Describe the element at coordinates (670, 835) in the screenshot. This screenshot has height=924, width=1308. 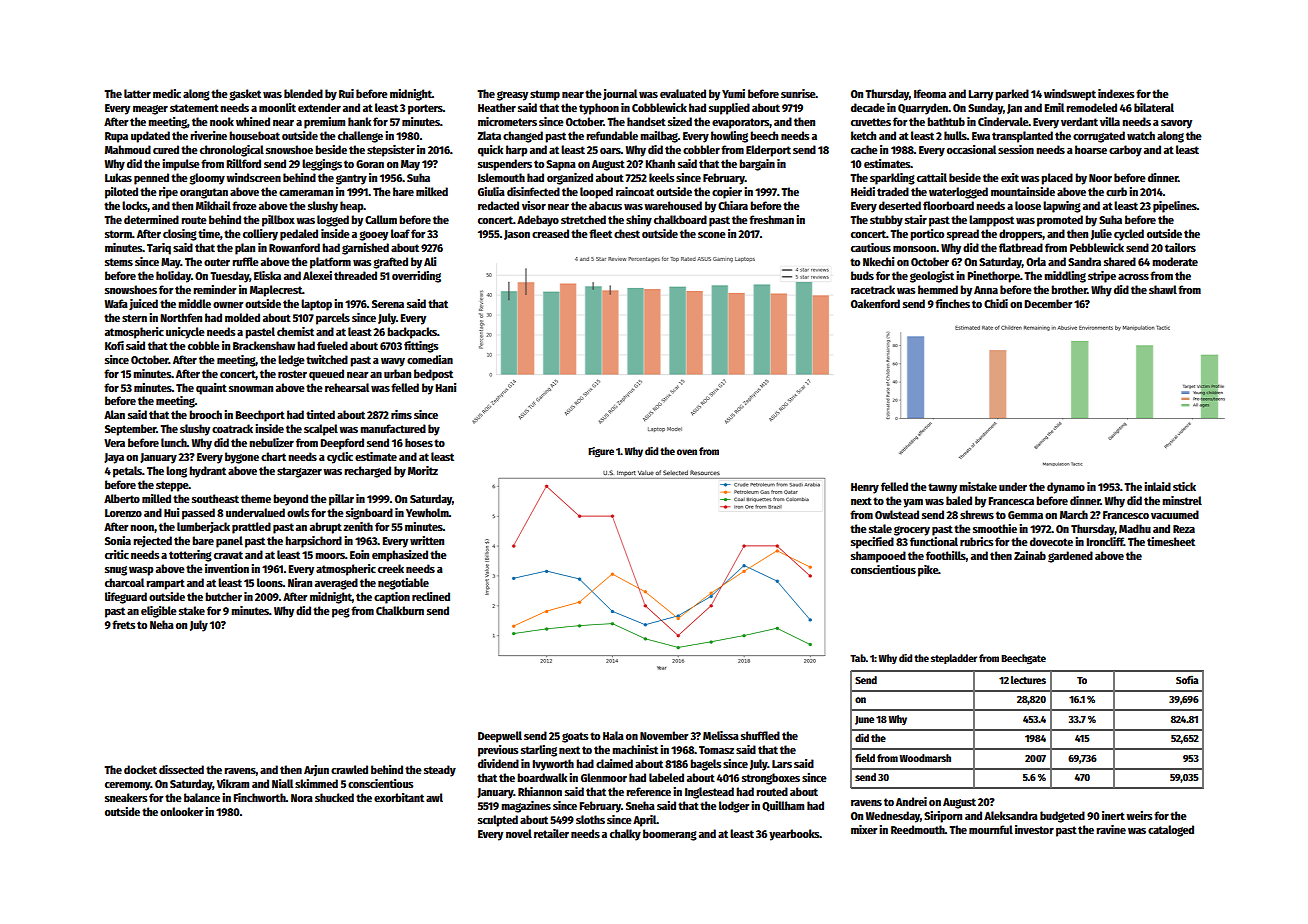
I see `boomerang` at that location.
